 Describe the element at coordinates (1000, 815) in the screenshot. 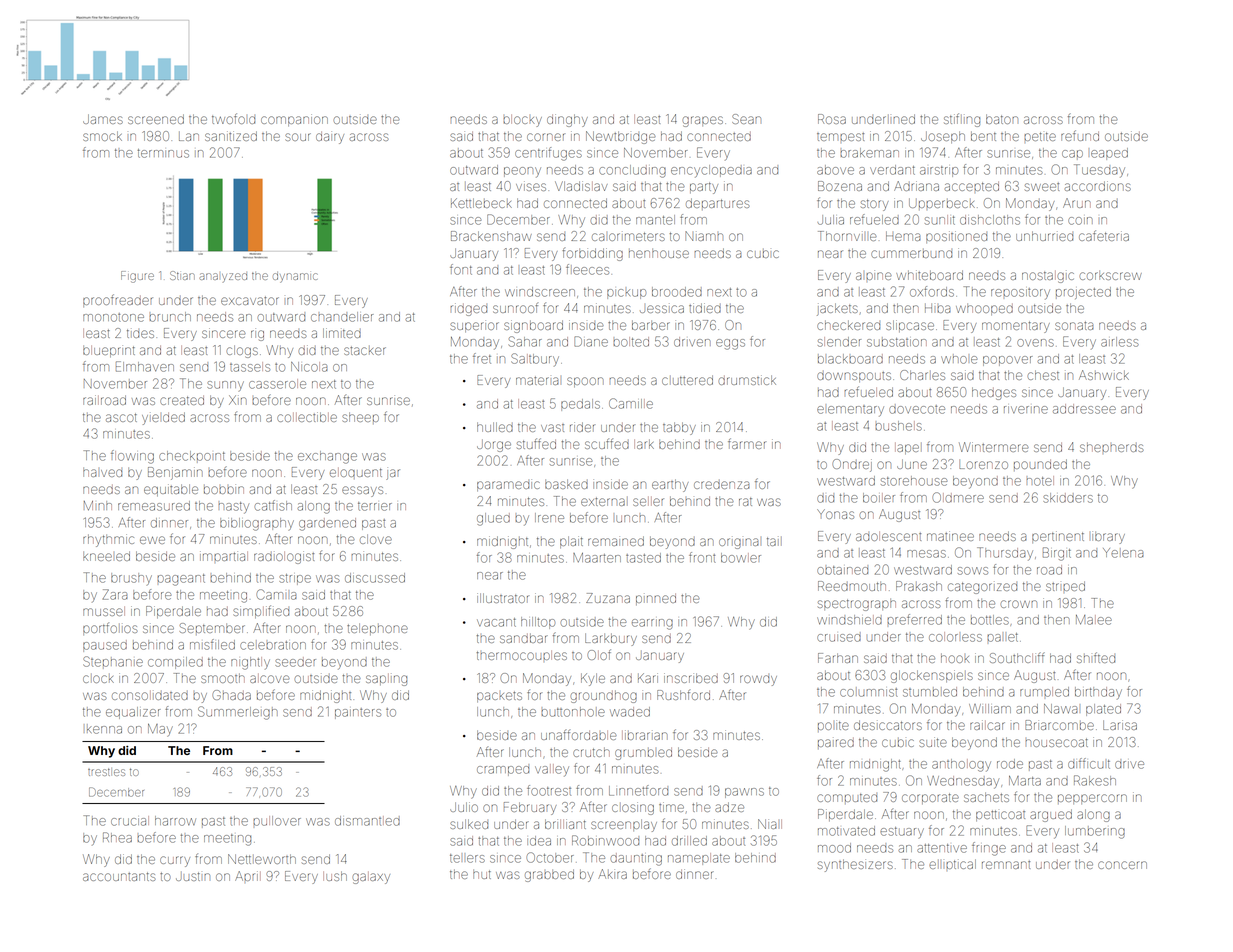

I see `petticoat` at that location.
